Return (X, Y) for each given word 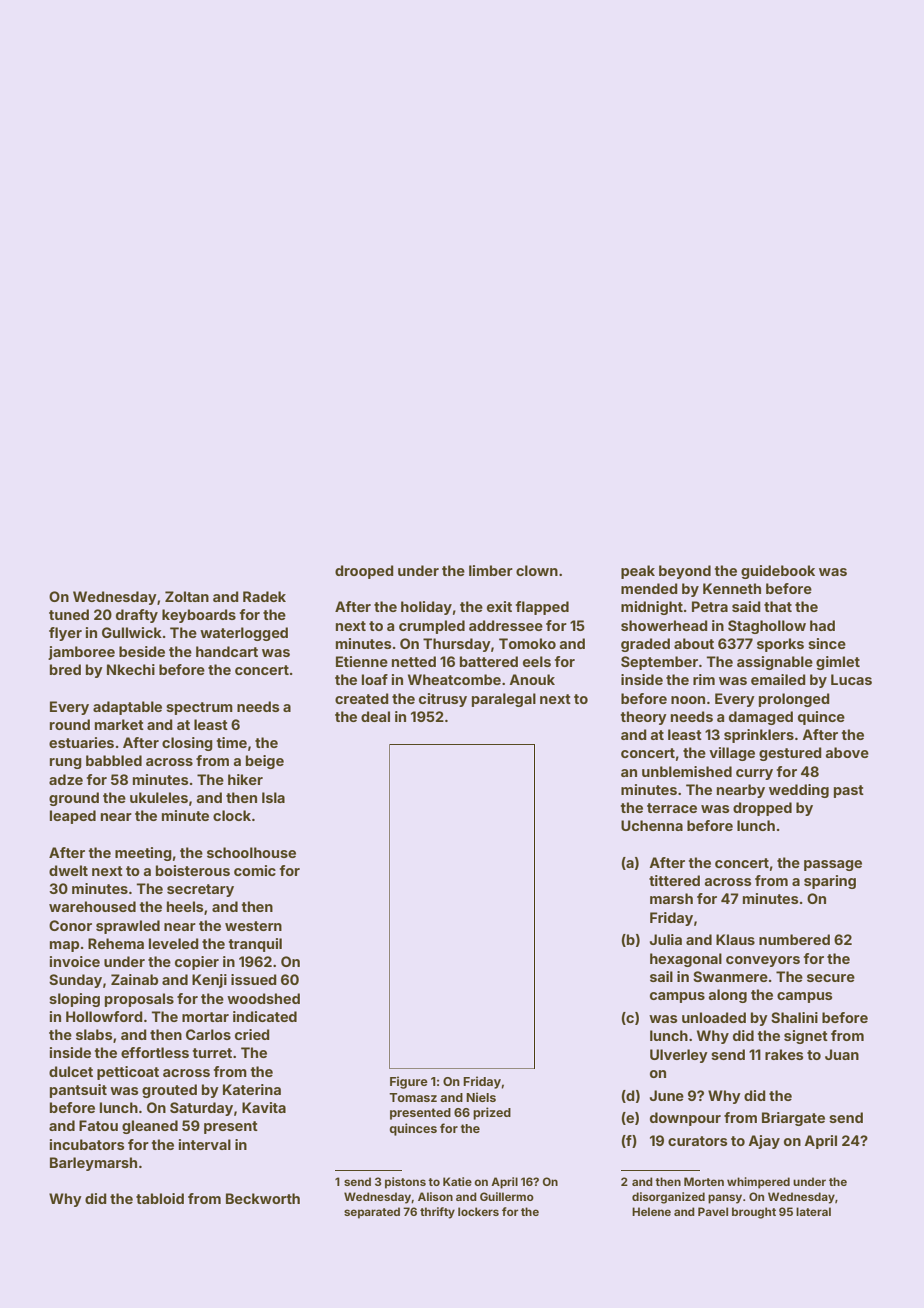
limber (491, 570)
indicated (265, 1016)
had (822, 625)
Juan (842, 1054)
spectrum (199, 708)
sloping (74, 1000)
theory (644, 718)
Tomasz (413, 1097)
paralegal (504, 700)
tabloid (160, 1198)
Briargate (793, 1119)
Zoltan (187, 596)
